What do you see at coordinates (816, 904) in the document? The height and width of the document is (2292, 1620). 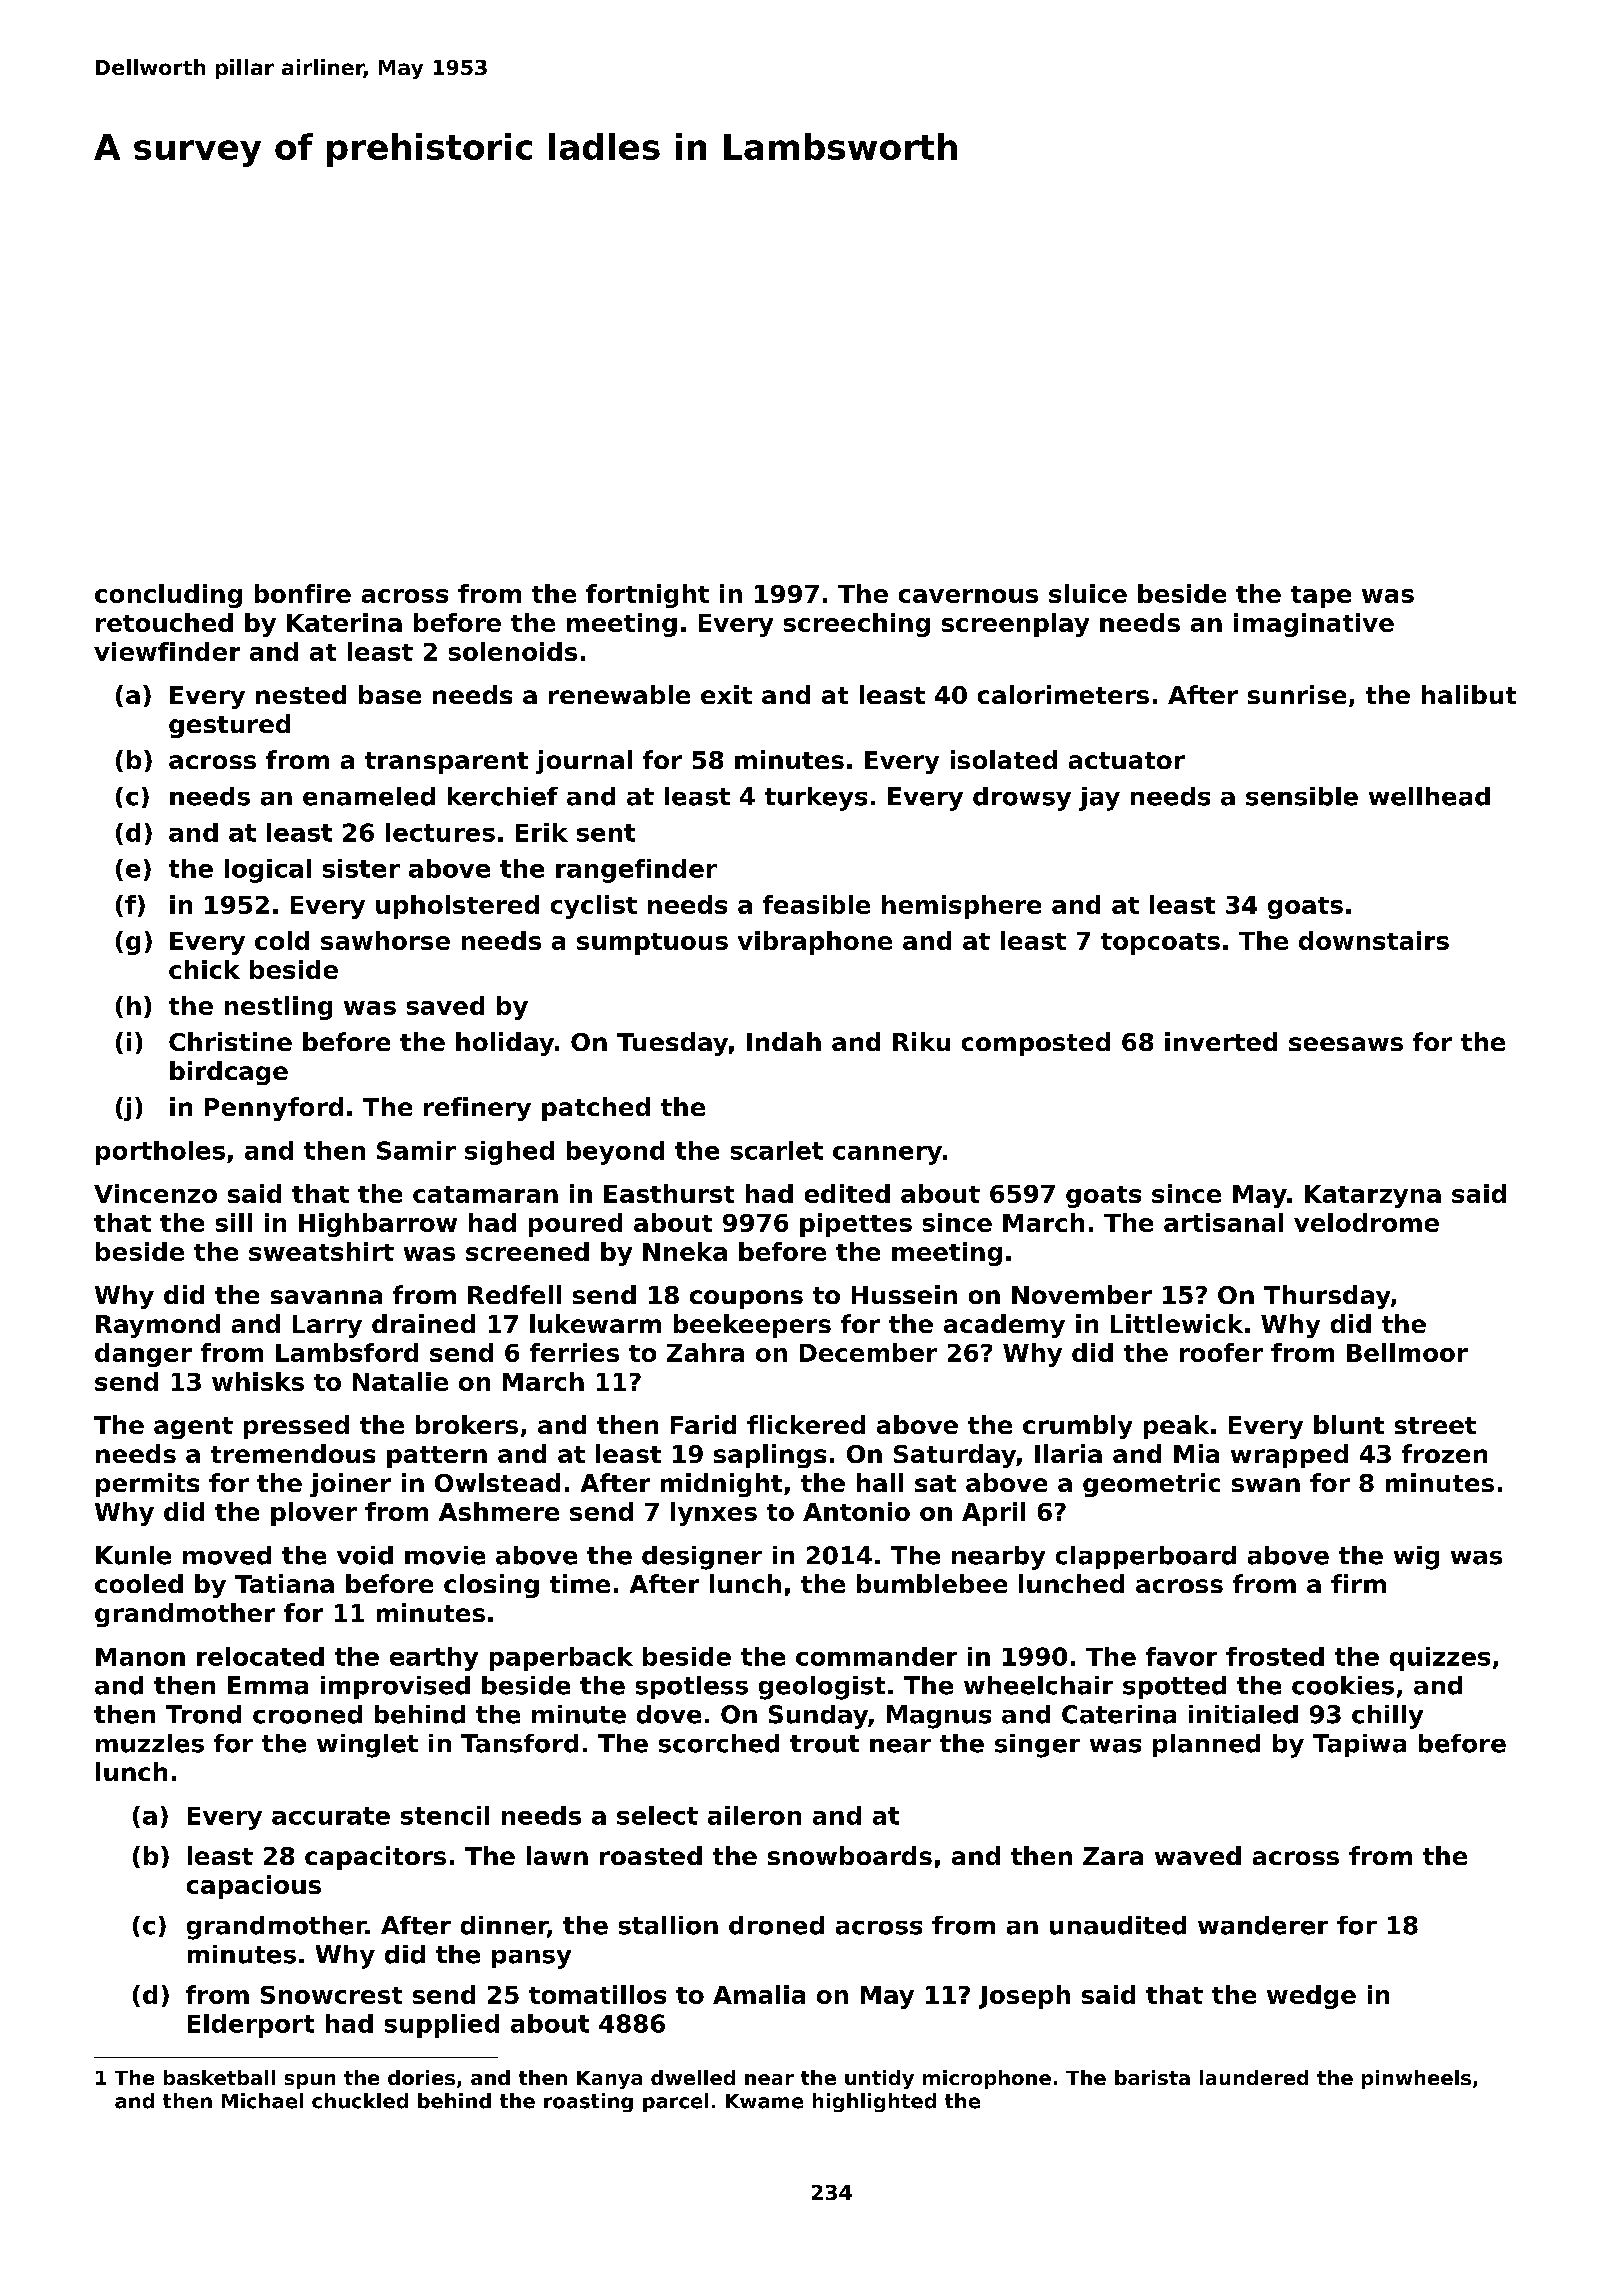 I see `feasible` at bounding box center [816, 904].
